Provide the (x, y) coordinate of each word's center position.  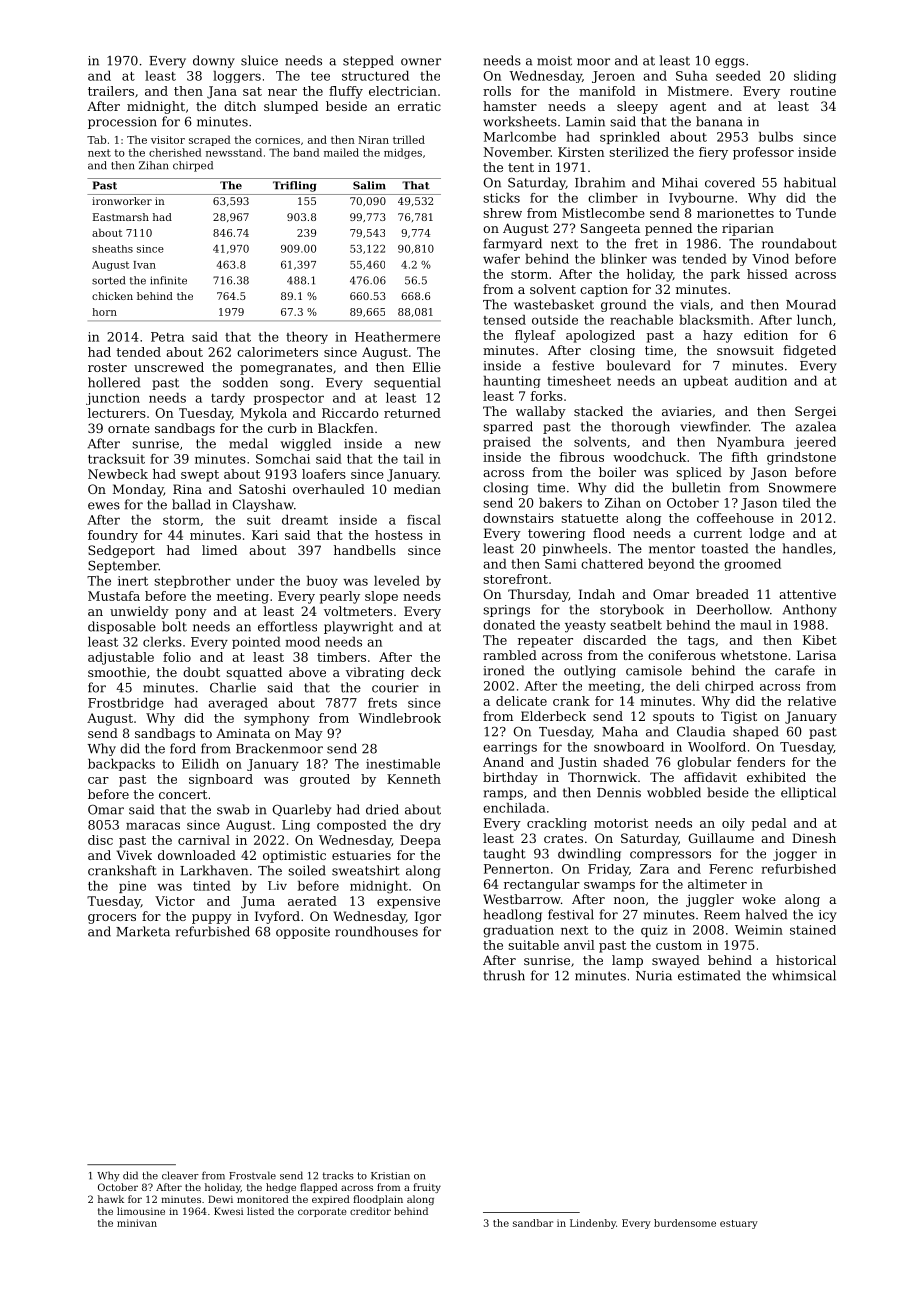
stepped (368, 61)
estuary (739, 1224)
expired (331, 1200)
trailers (111, 91)
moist (554, 61)
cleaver (180, 1175)
